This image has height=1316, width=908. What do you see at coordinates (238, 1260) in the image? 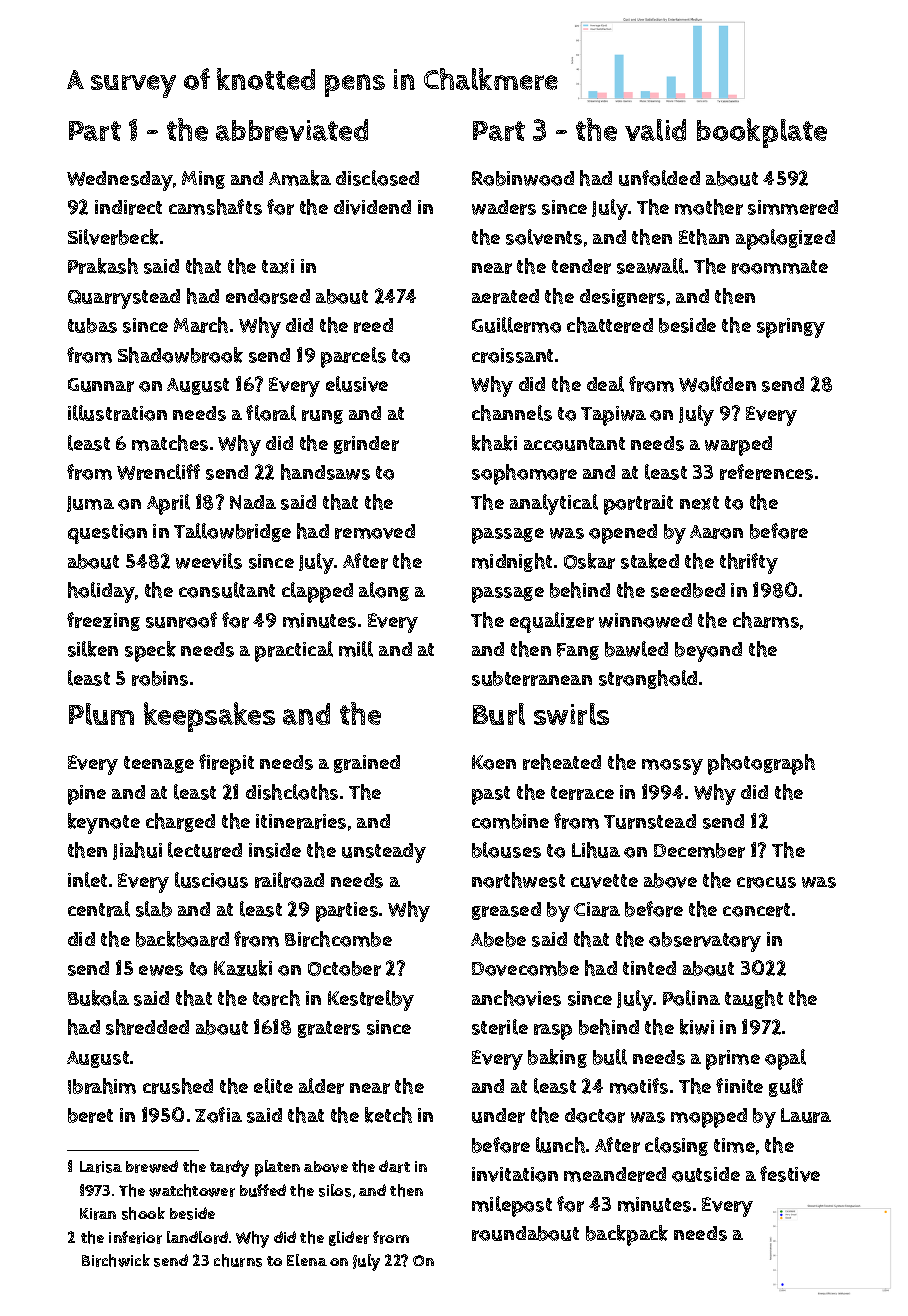
I see `churns` at bounding box center [238, 1260].
